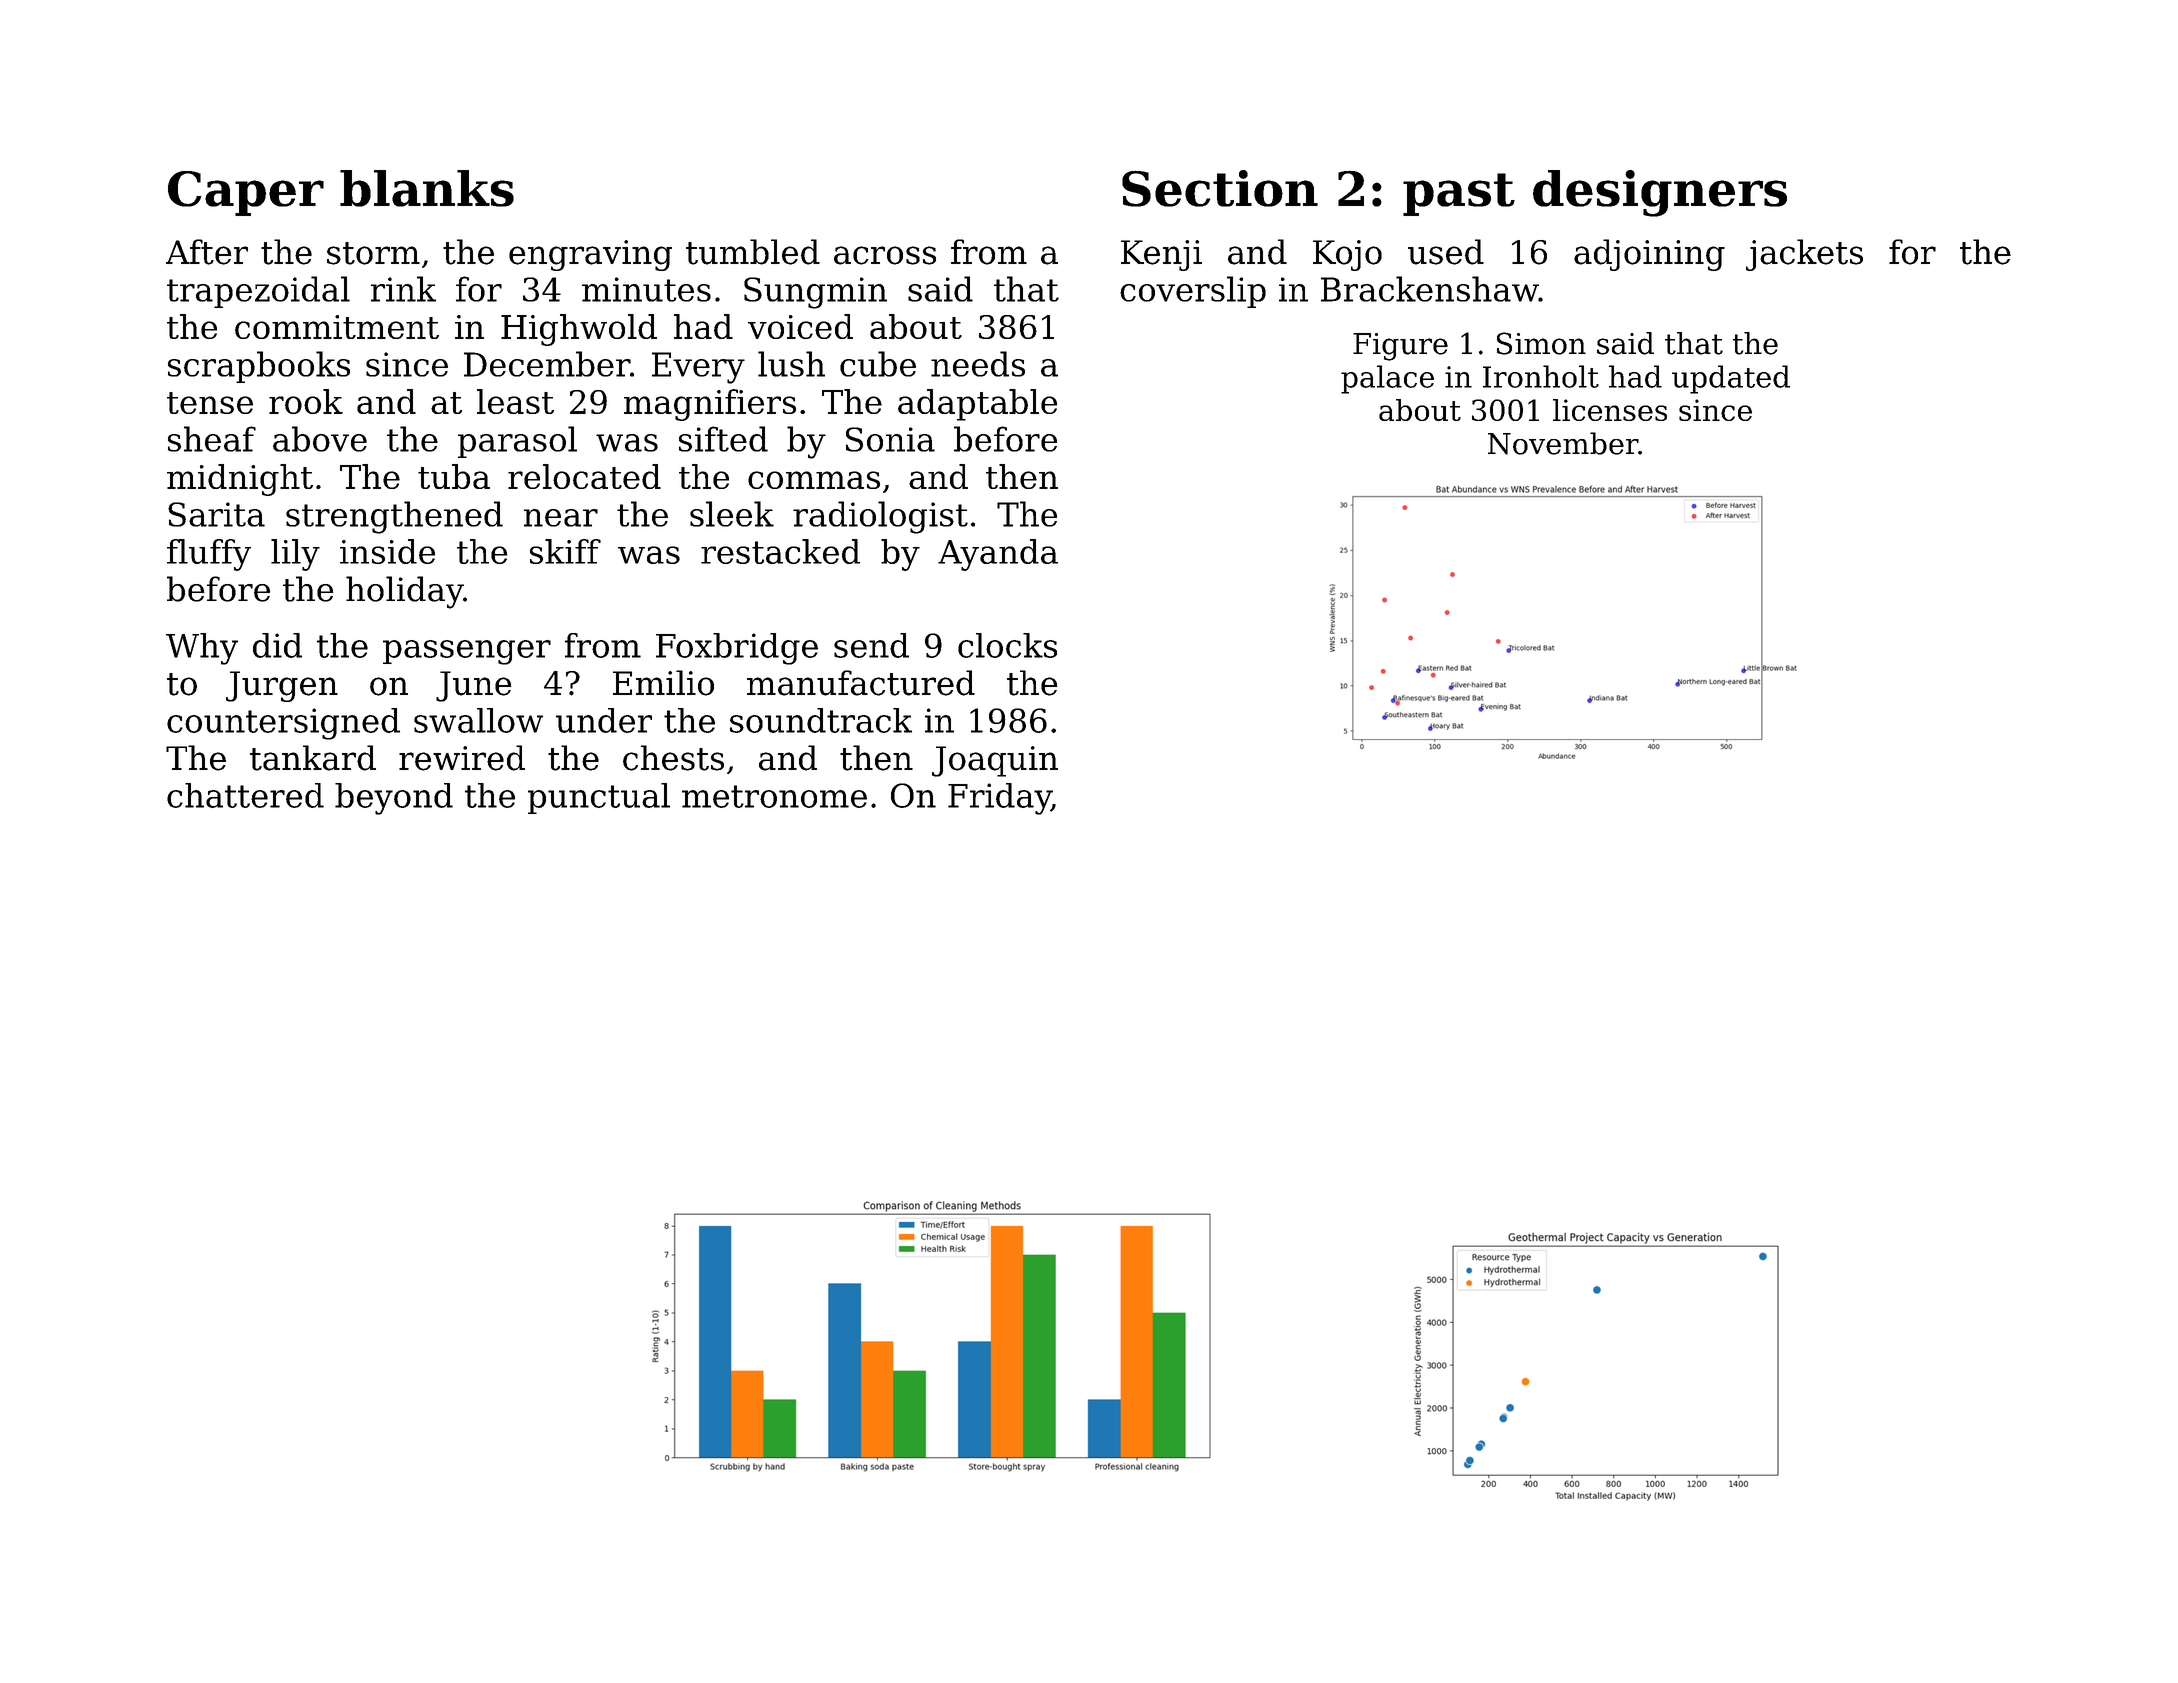 The width and height of the screenshot is (2178, 1683). I want to click on adaptable, so click(977, 405).
